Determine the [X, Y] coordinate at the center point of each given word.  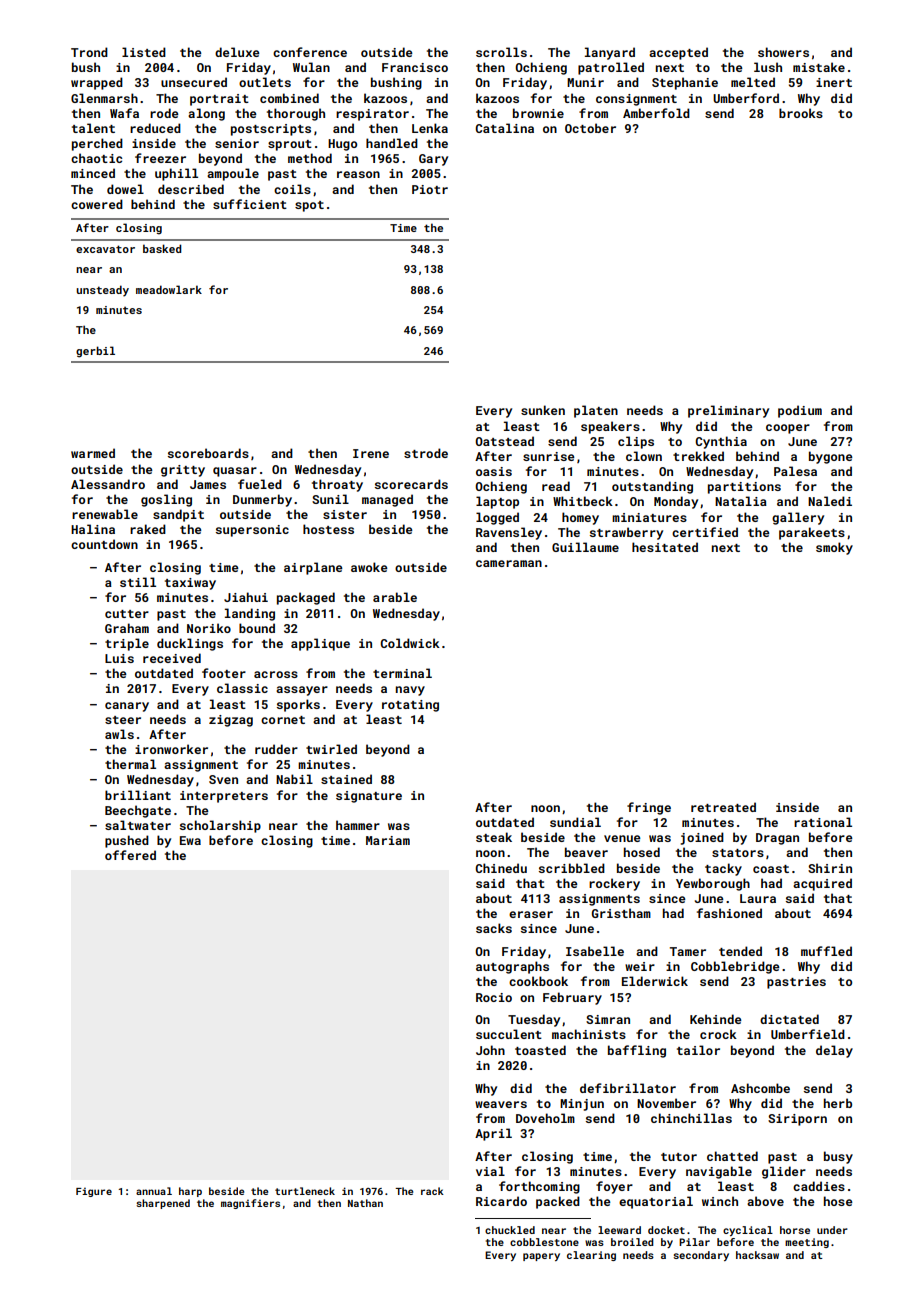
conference [310, 52]
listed [144, 52]
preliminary [728, 411]
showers [783, 52]
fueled [260, 484]
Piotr [430, 189]
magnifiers [250, 1204]
